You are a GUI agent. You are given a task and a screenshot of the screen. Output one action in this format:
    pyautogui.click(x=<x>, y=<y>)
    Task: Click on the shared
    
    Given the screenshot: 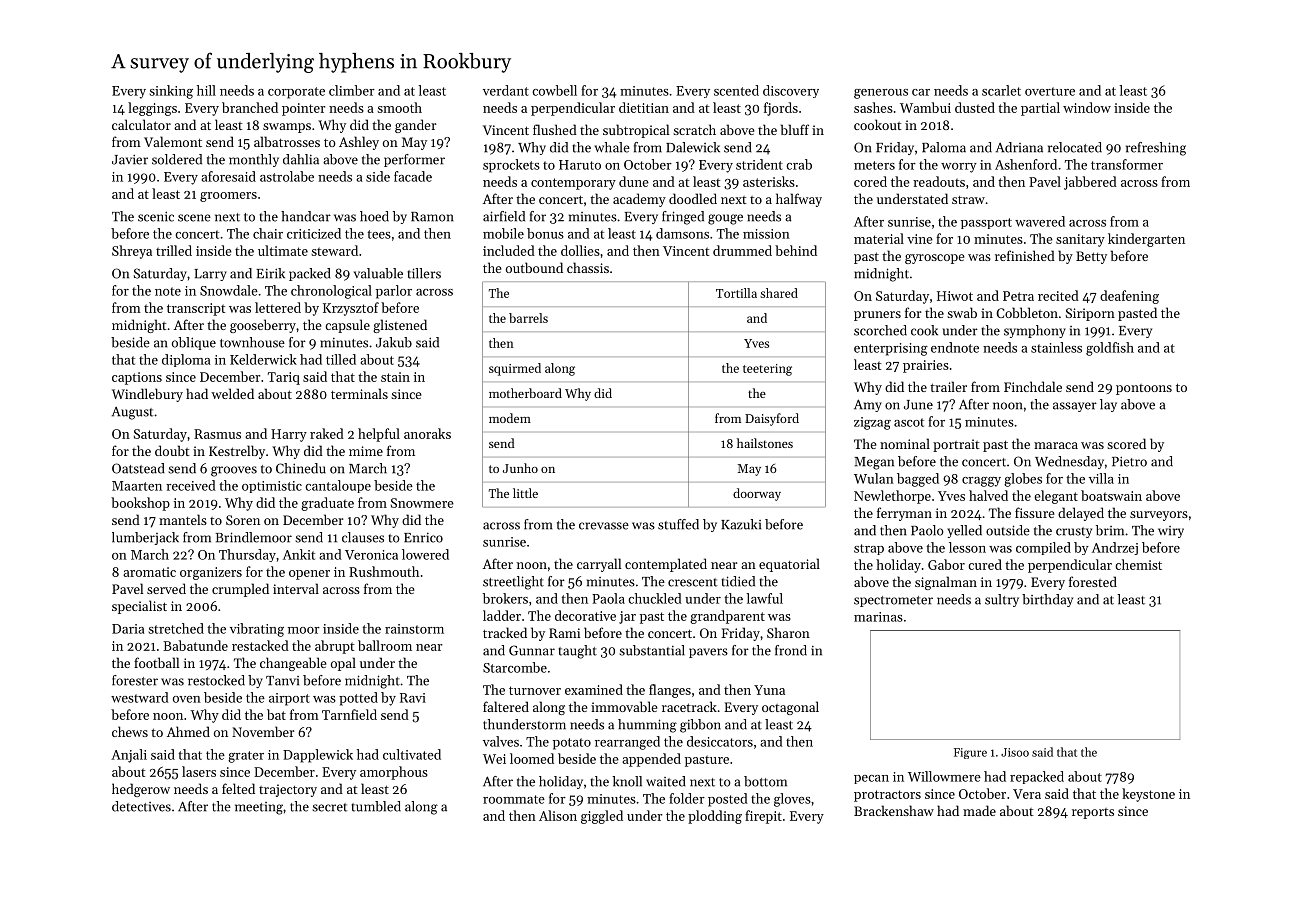 What is the action you would take?
    pyautogui.click(x=779, y=293)
